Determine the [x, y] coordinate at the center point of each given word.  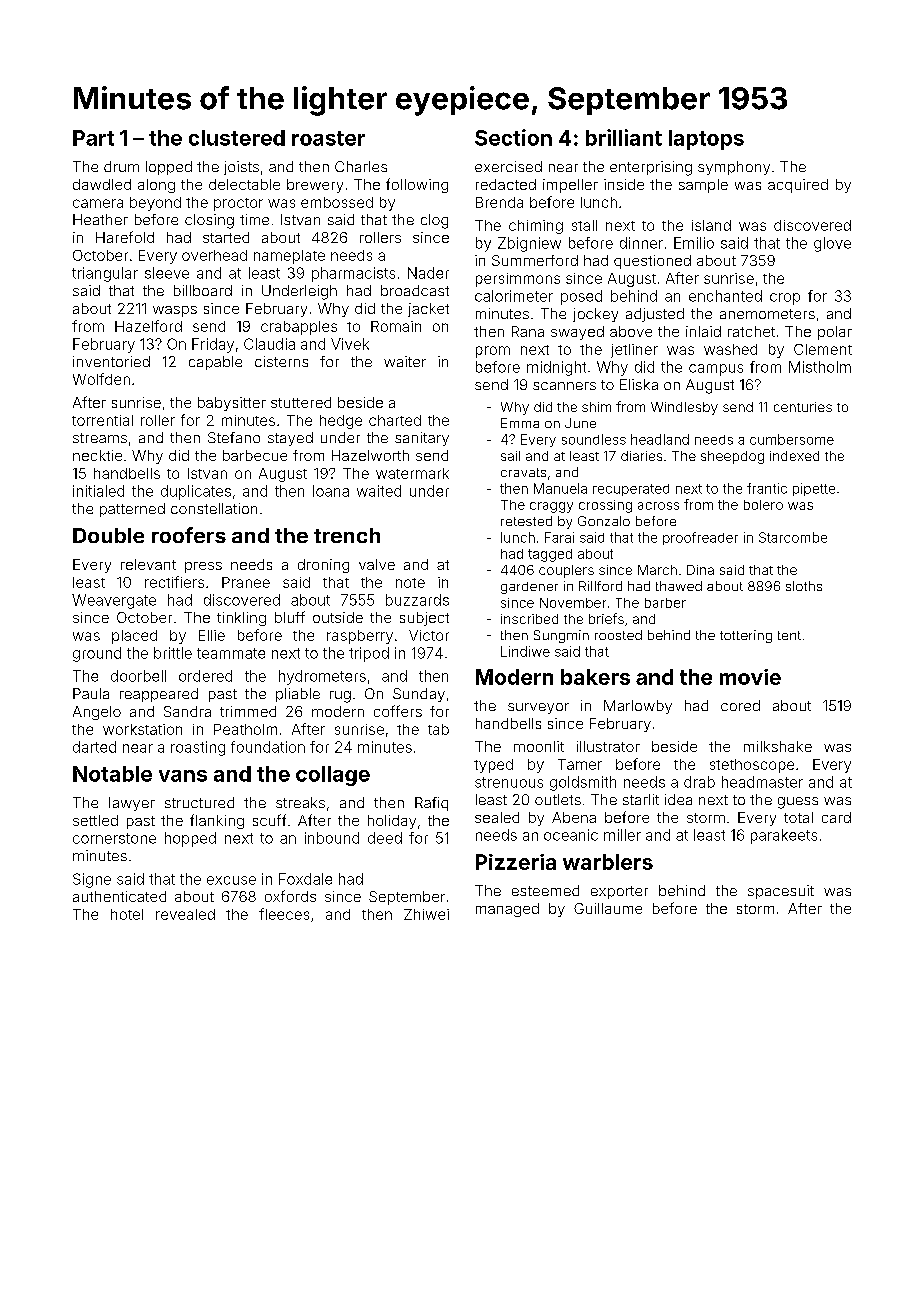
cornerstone [114, 838]
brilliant [624, 137]
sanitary [422, 439]
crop [785, 299]
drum [121, 166]
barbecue [255, 455]
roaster [328, 138]
